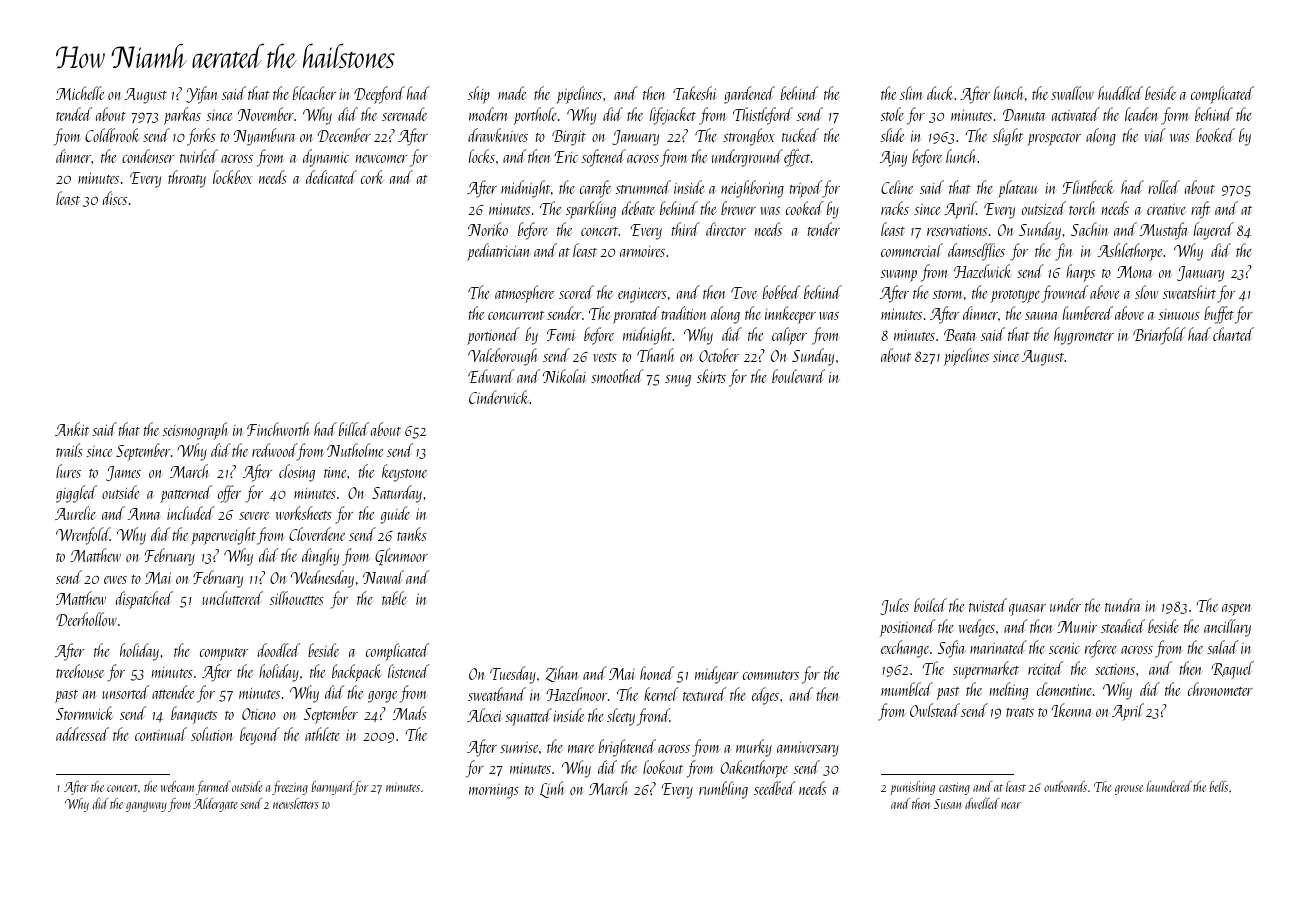  Describe the element at coordinates (146, 807) in the image. I see `gangway` at that location.
